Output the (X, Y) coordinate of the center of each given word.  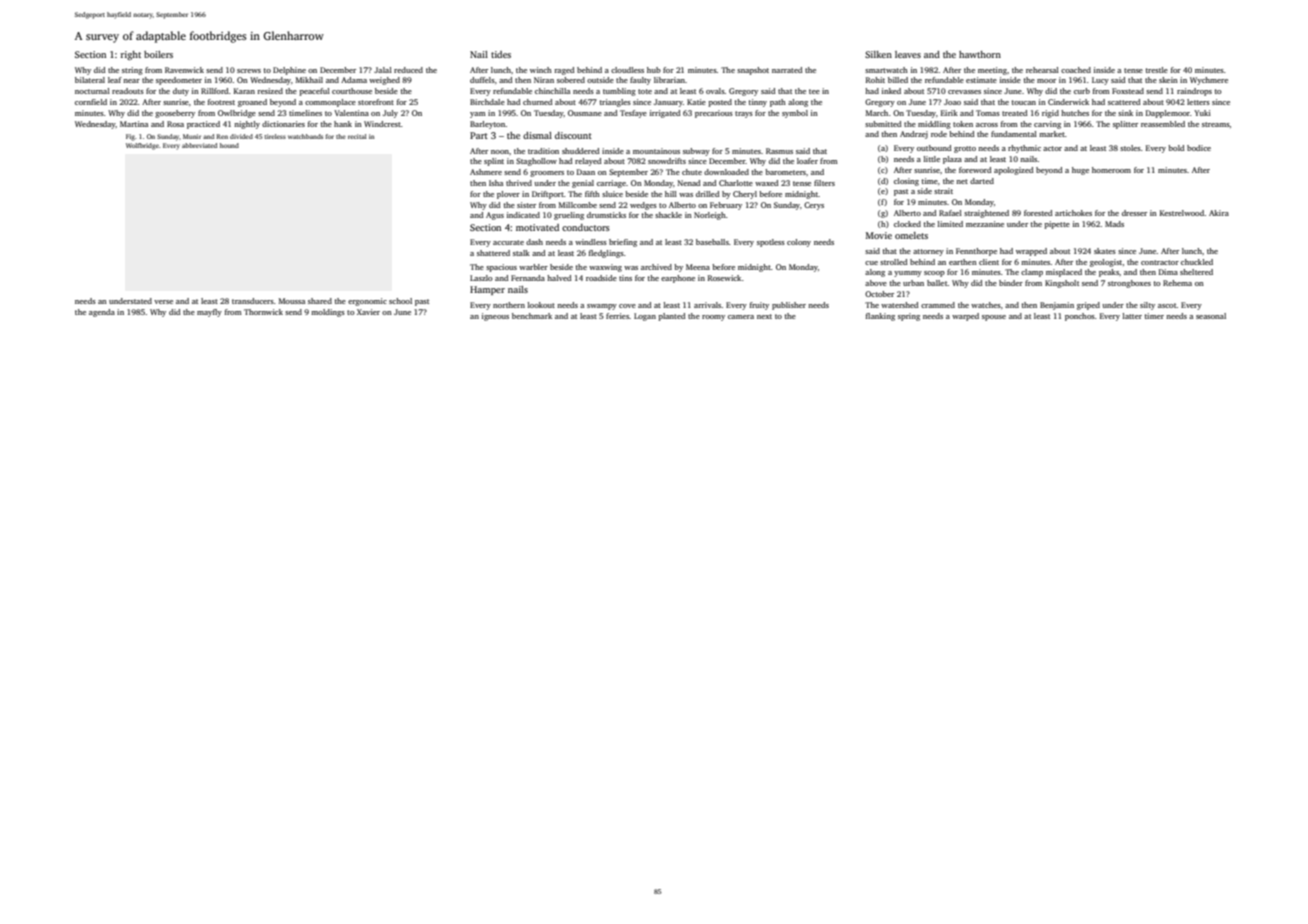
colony (799, 243)
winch (541, 70)
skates (1105, 251)
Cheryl (745, 195)
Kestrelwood (1182, 213)
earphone (678, 279)
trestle (1157, 70)
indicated (523, 215)
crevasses (964, 92)
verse (163, 302)
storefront (376, 102)
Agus (495, 216)
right (131, 55)
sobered (571, 80)
